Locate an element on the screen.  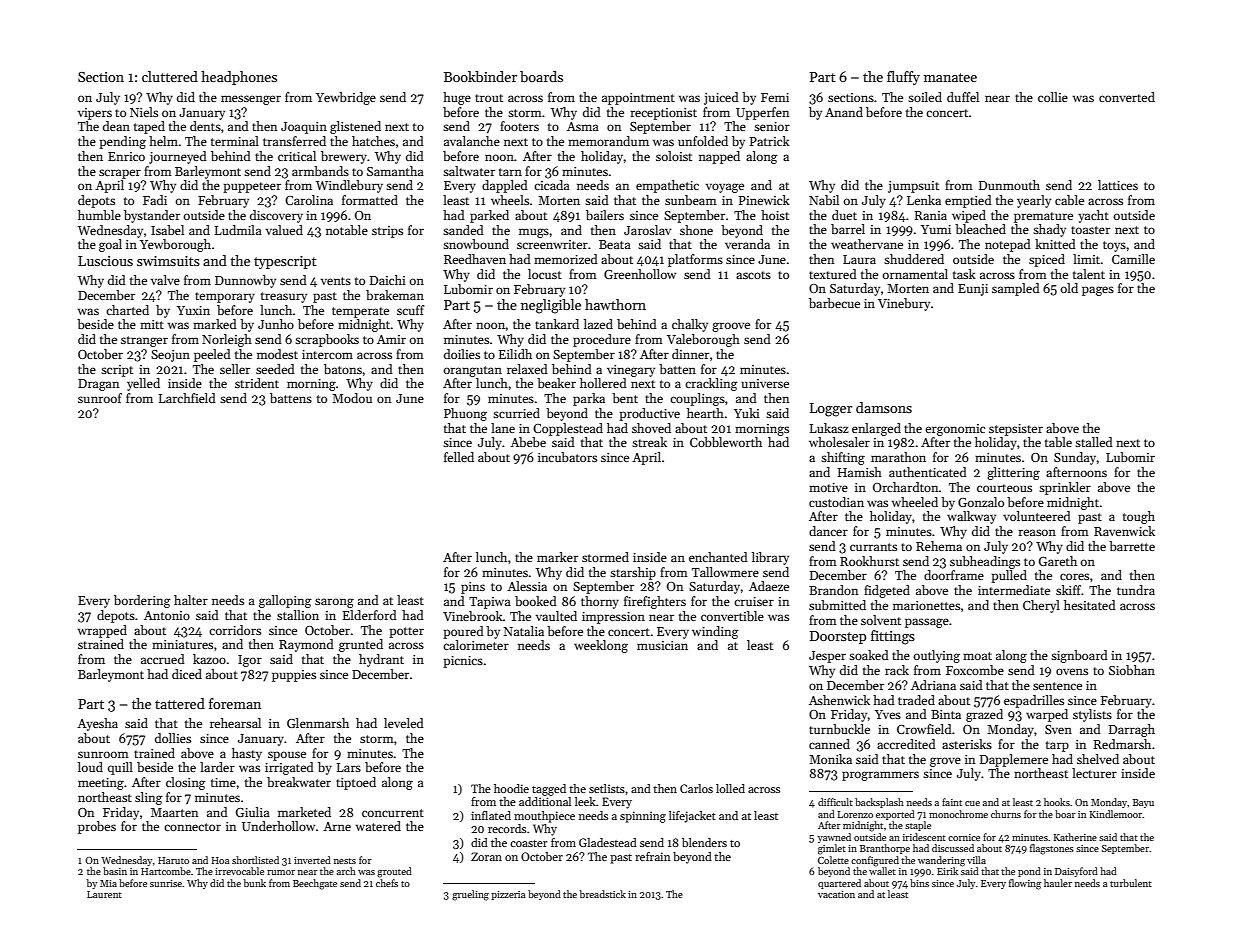
sling is located at coordinates (149, 798).
